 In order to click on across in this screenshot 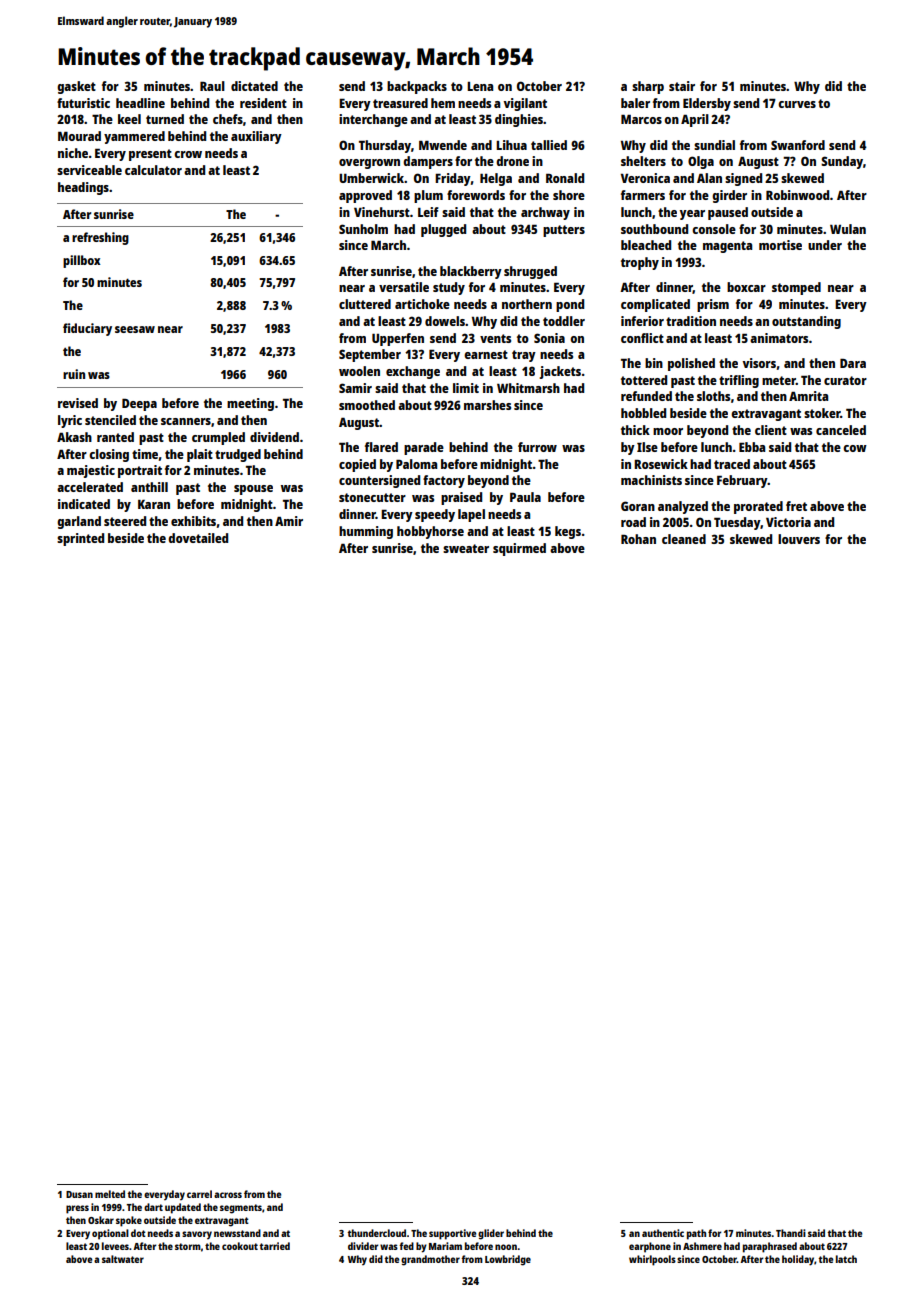, I will do `click(228, 1195)`.
